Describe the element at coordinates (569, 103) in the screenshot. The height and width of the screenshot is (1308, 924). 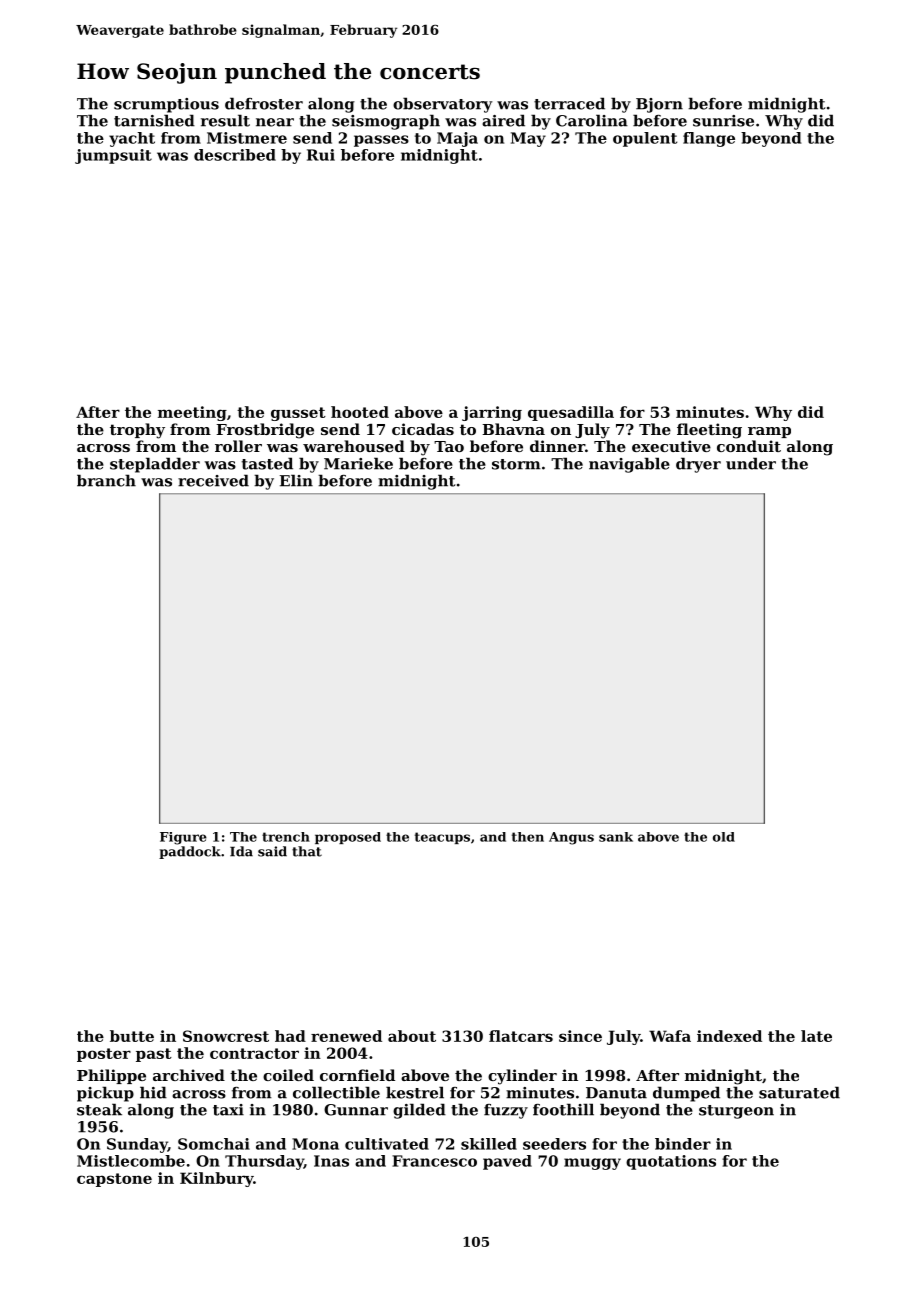
I see `terraced` at that location.
